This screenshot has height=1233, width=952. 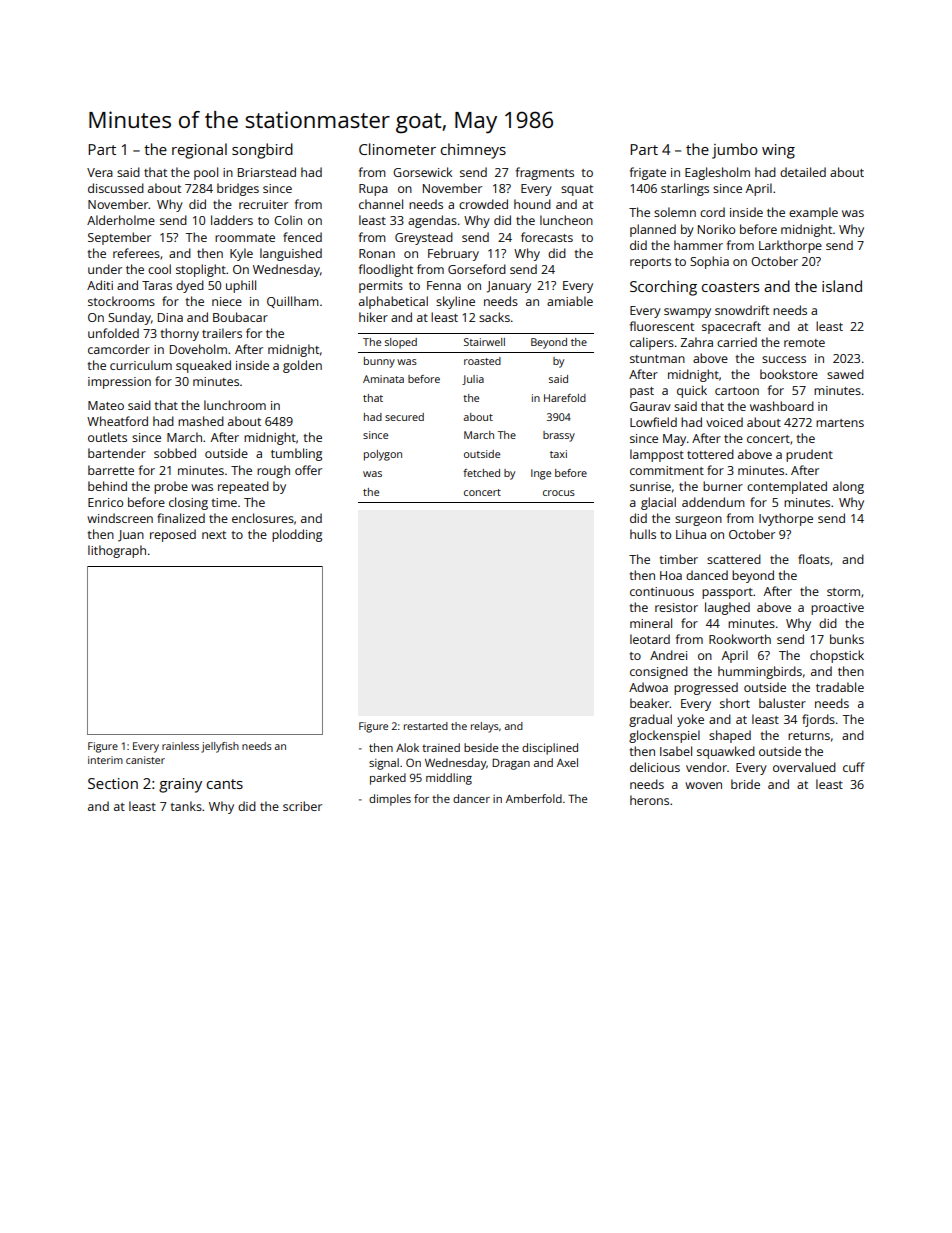 I want to click on tanks, so click(x=186, y=806).
